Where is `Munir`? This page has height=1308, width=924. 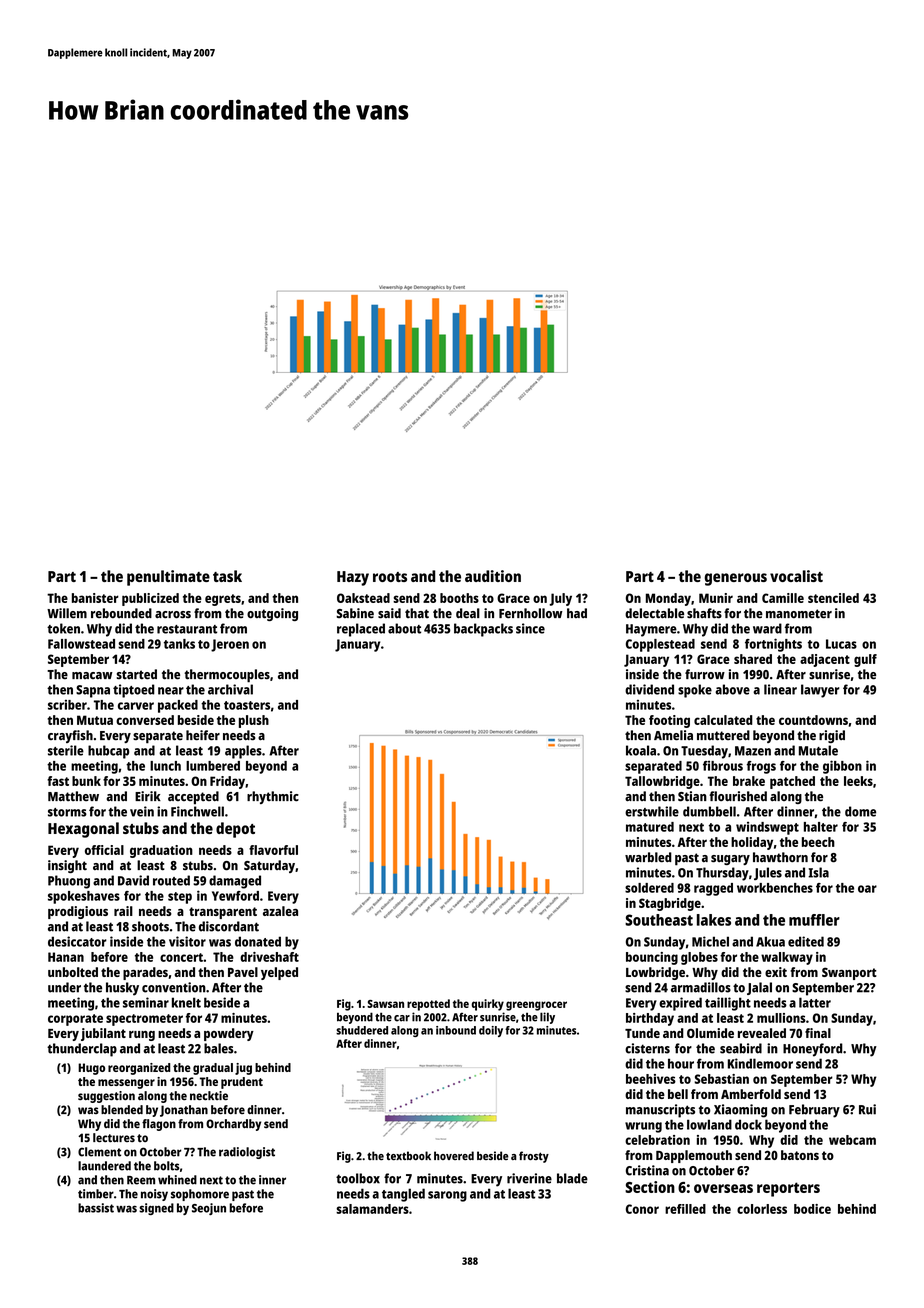
Munir is located at coordinates (716, 598).
